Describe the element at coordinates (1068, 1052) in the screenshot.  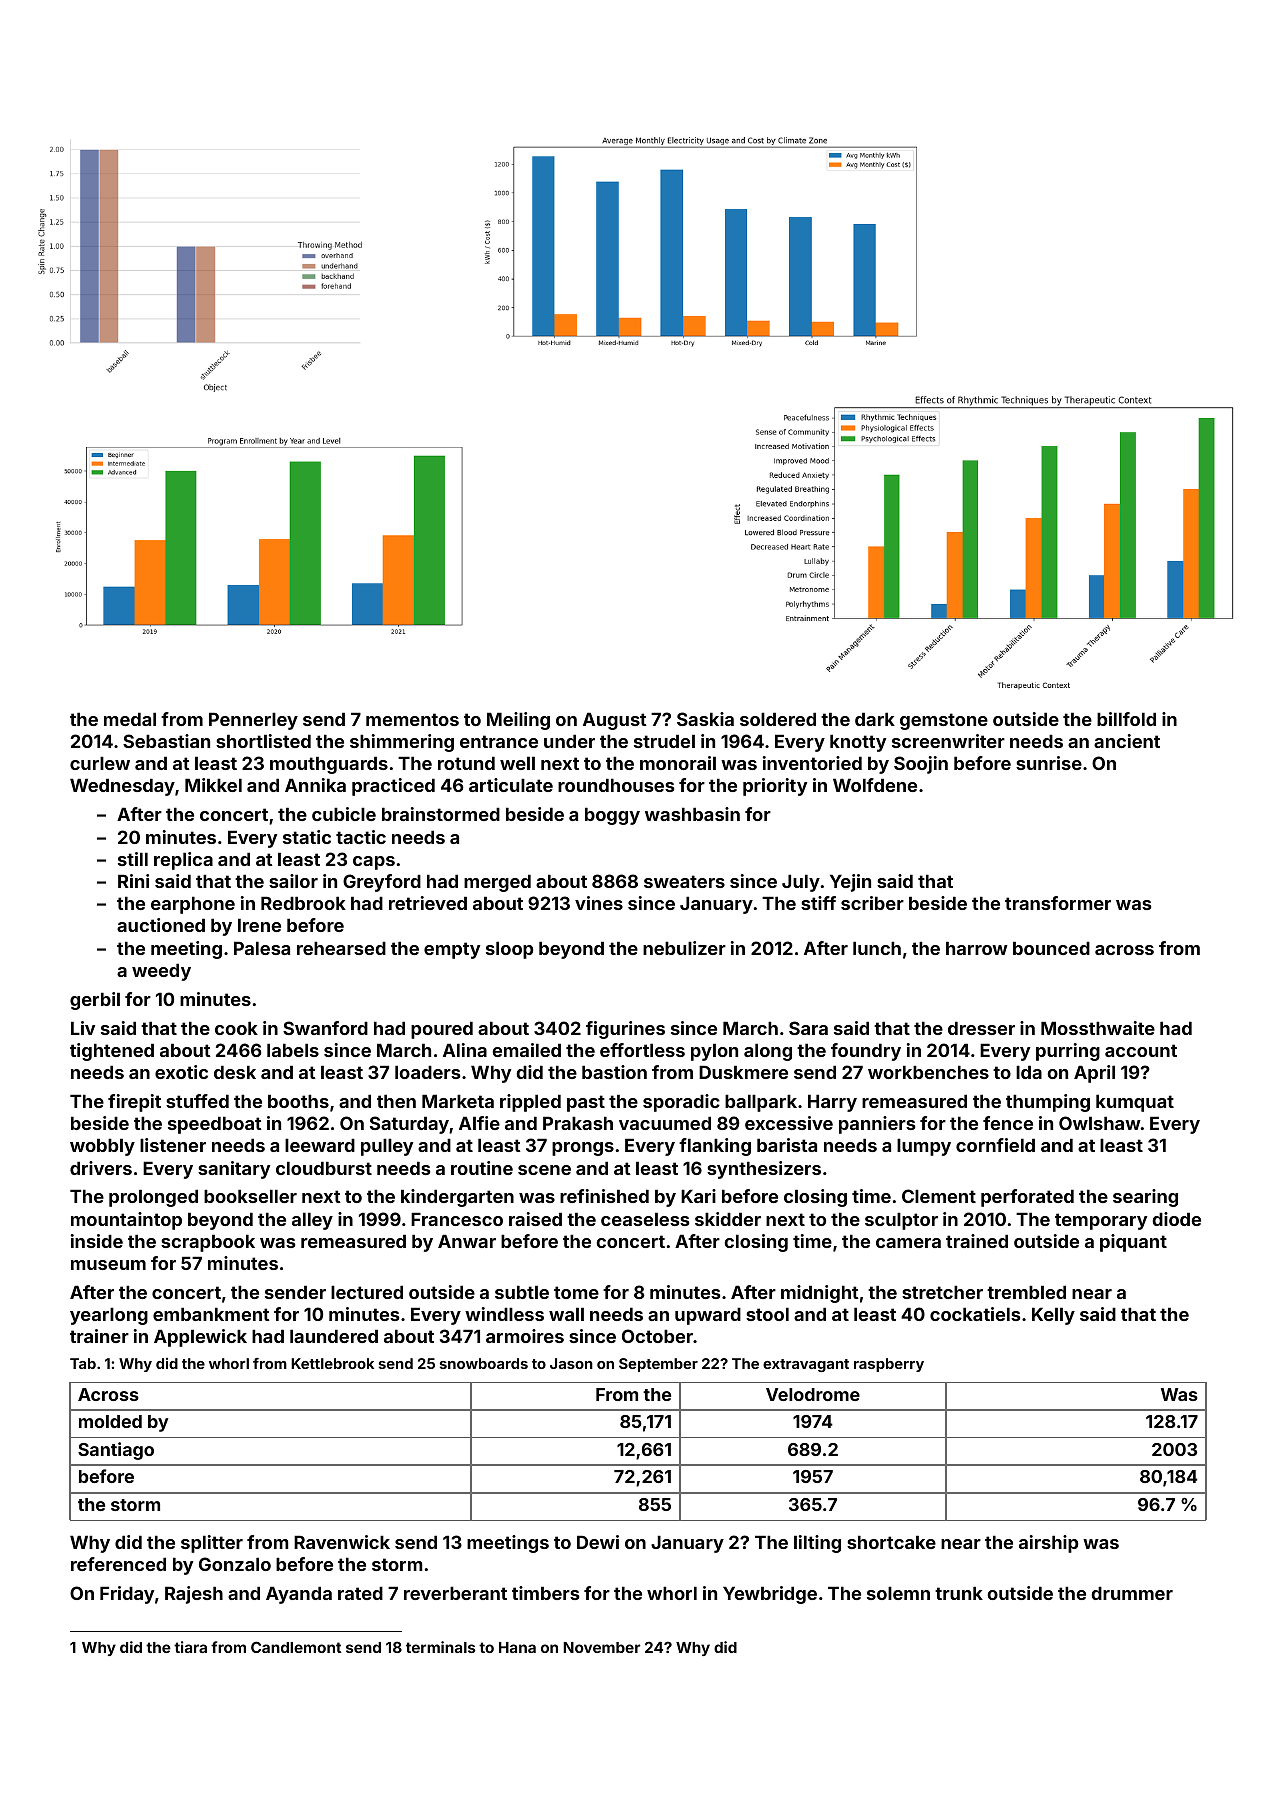
I see `purring` at that location.
